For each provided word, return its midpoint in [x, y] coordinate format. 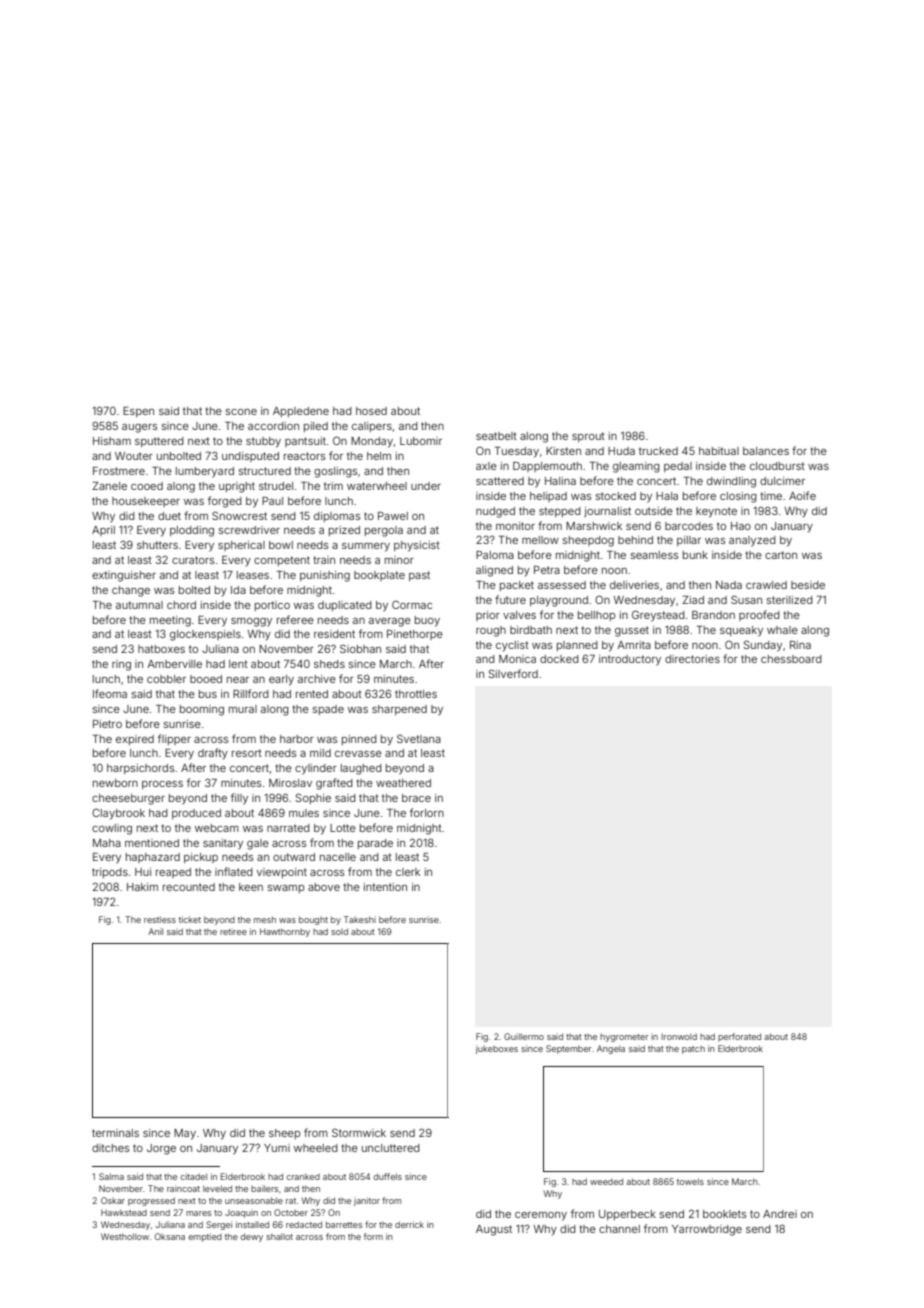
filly [239, 799]
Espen [138, 412]
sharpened [399, 710]
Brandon [713, 615]
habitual [719, 451]
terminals [115, 1133]
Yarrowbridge [707, 1230]
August [494, 1230]
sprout [588, 437]
